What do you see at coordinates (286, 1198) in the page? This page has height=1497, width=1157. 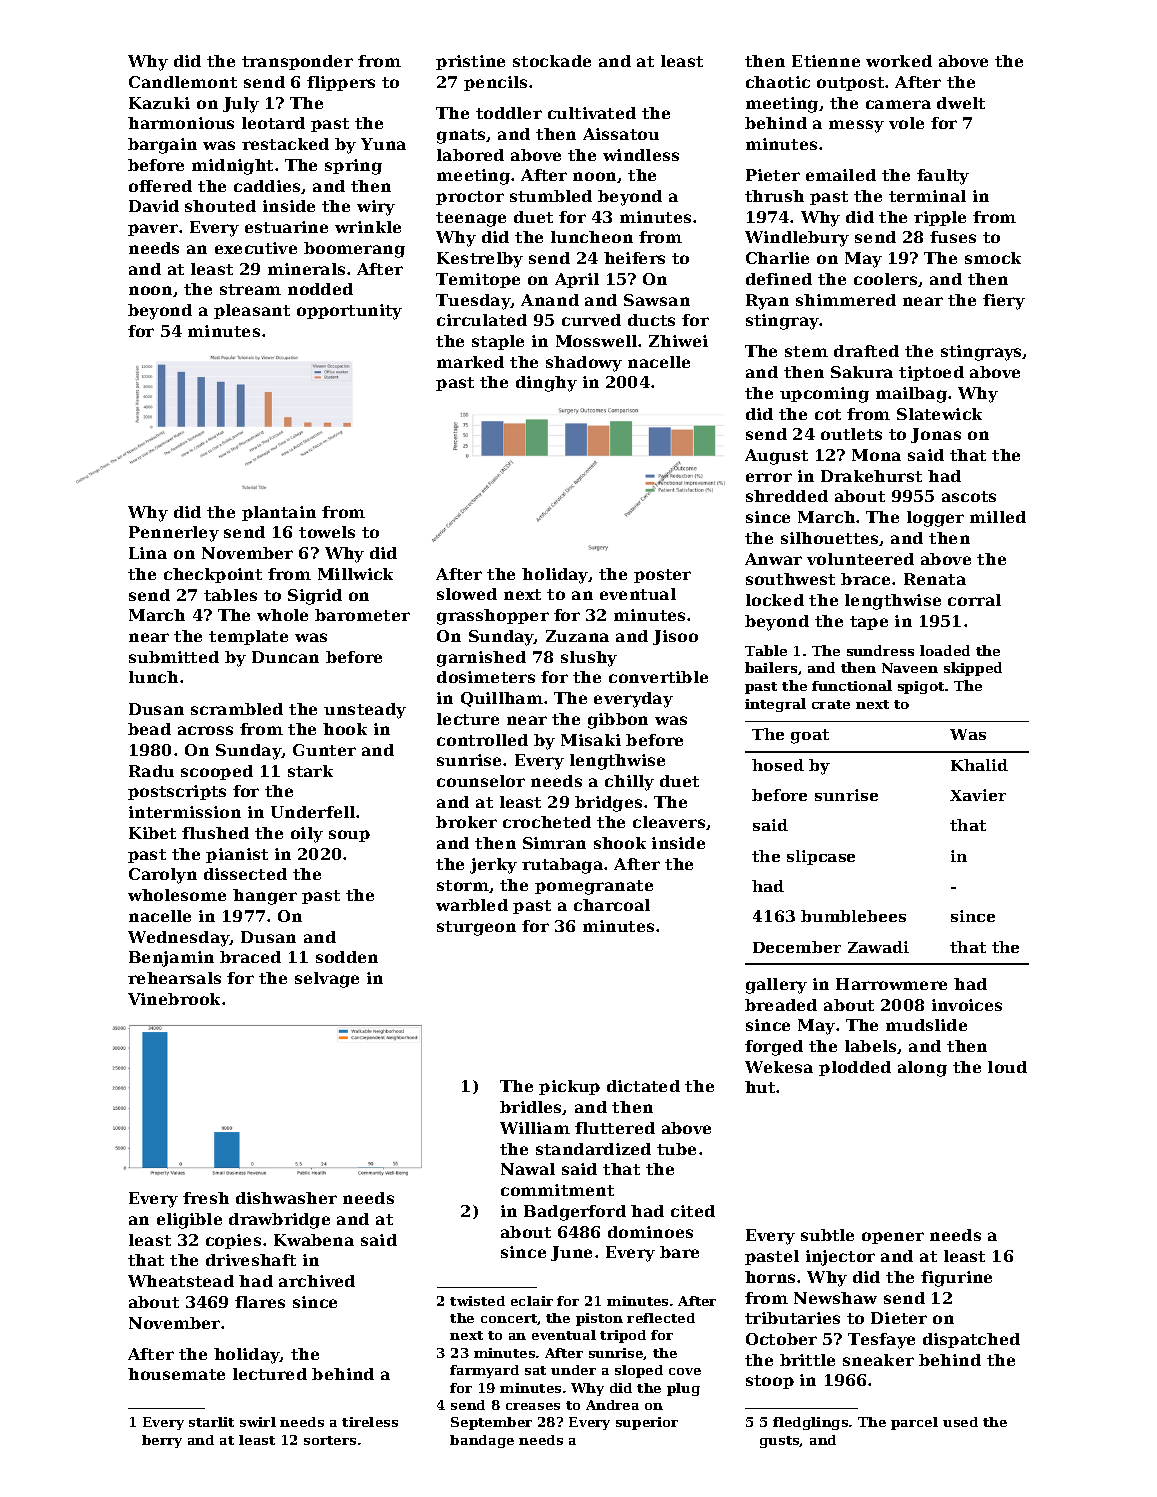 I see `dishwasher` at bounding box center [286, 1198].
